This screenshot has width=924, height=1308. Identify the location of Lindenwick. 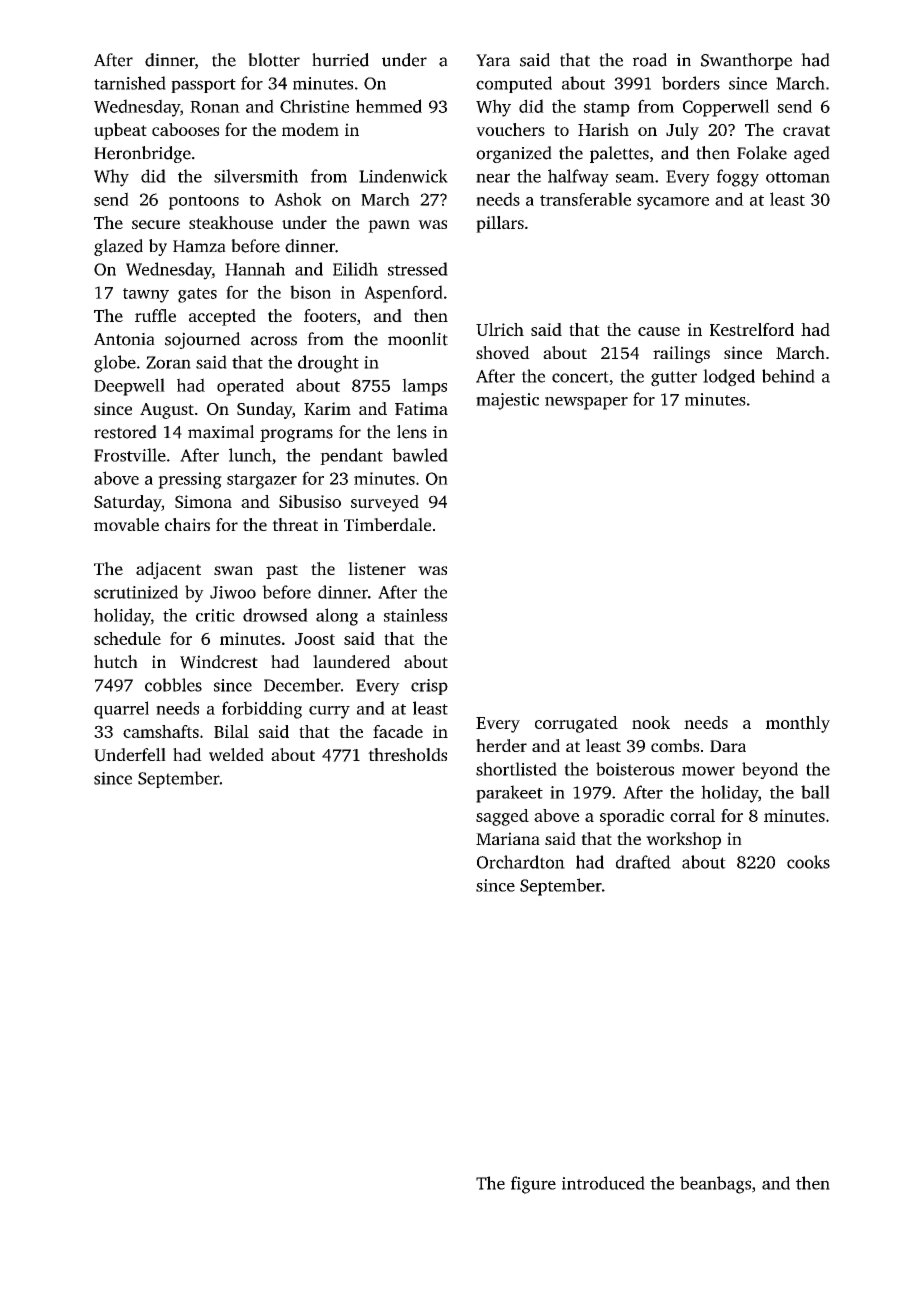
(403, 176).
